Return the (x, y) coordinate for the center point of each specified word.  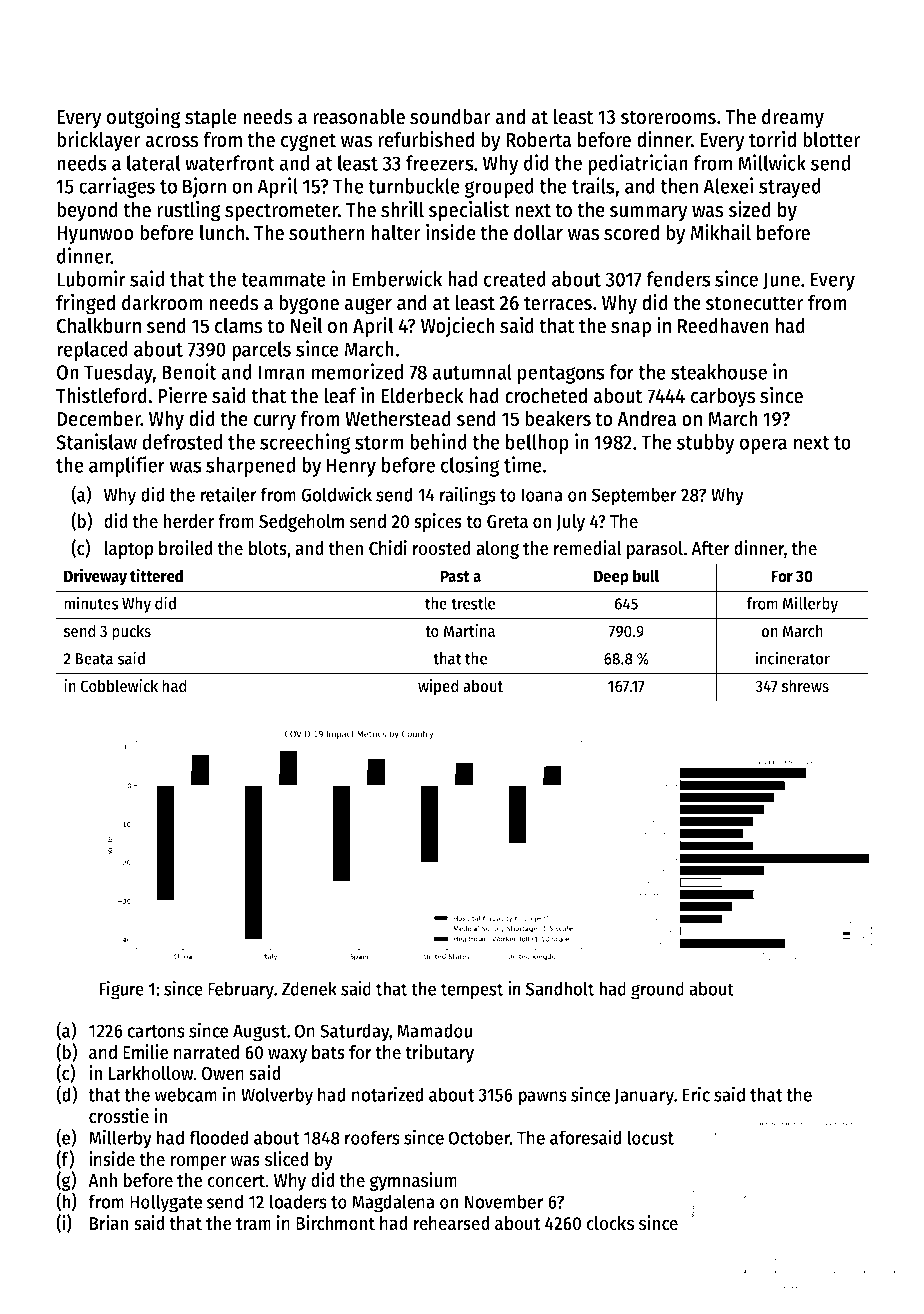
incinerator (793, 658)
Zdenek (309, 988)
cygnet (308, 142)
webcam (185, 1094)
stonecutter (754, 303)
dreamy (793, 118)
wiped (438, 687)
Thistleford (101, 395)
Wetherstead (398, 418)
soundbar (450, 116)
